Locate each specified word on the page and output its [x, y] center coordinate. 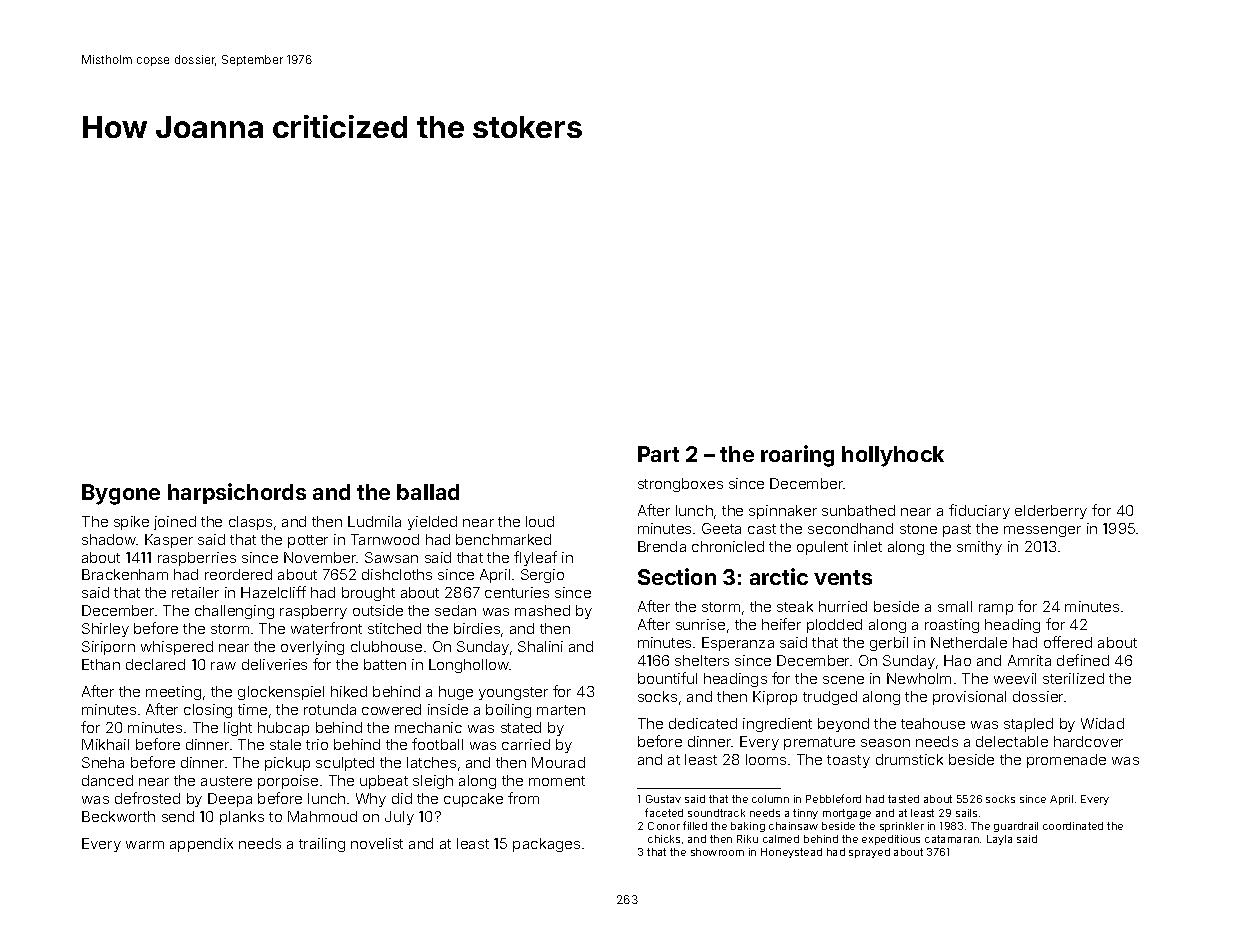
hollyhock [893, 456]
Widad [1102, 723]
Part [658, 454]
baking [748, 827]
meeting [173, 693]
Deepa [230, 800]
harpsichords [237, 493]
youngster [513, 693]
